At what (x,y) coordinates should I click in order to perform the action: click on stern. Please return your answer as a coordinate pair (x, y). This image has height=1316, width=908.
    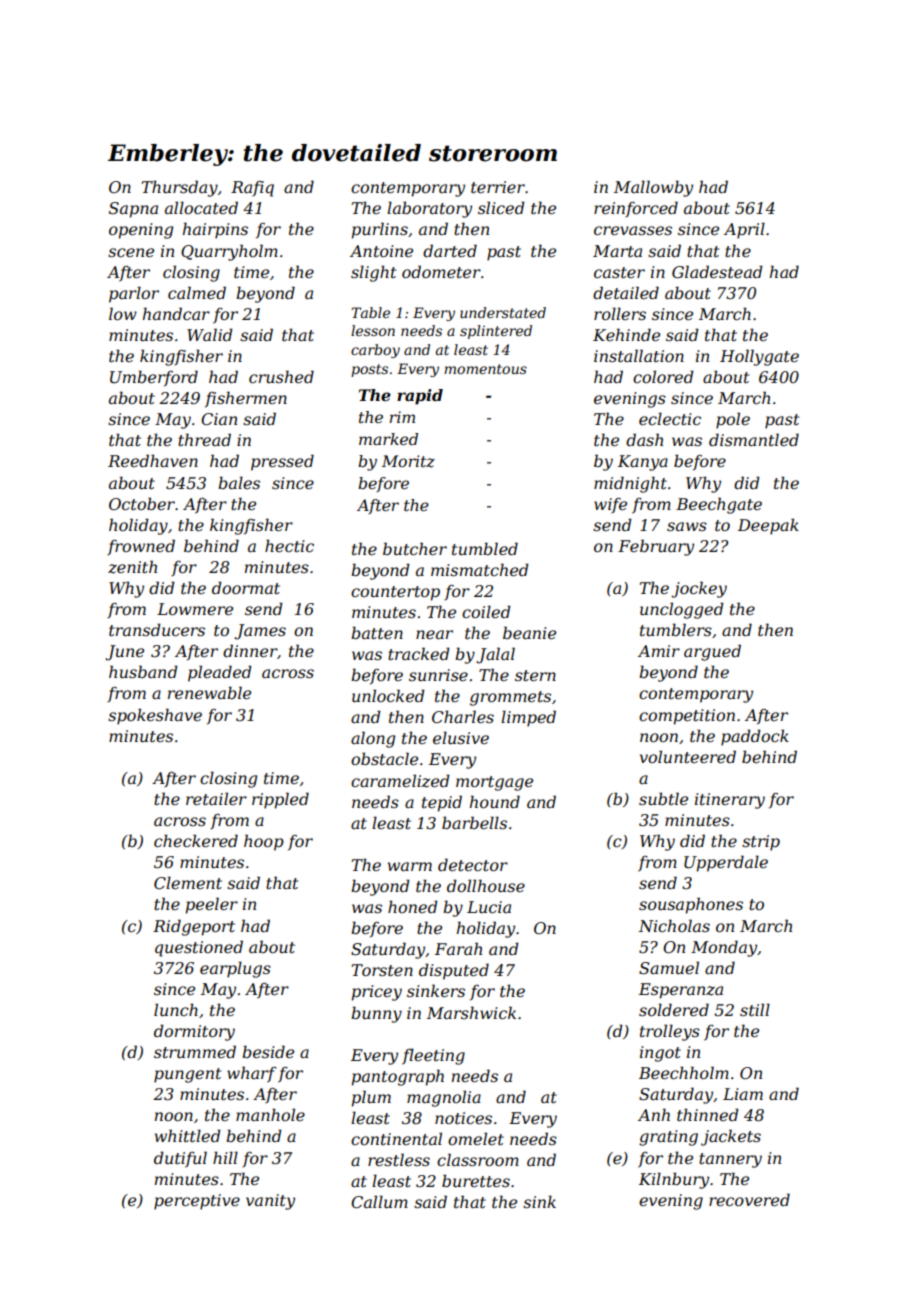
    Looking at the image, I should click on (535, 675).
